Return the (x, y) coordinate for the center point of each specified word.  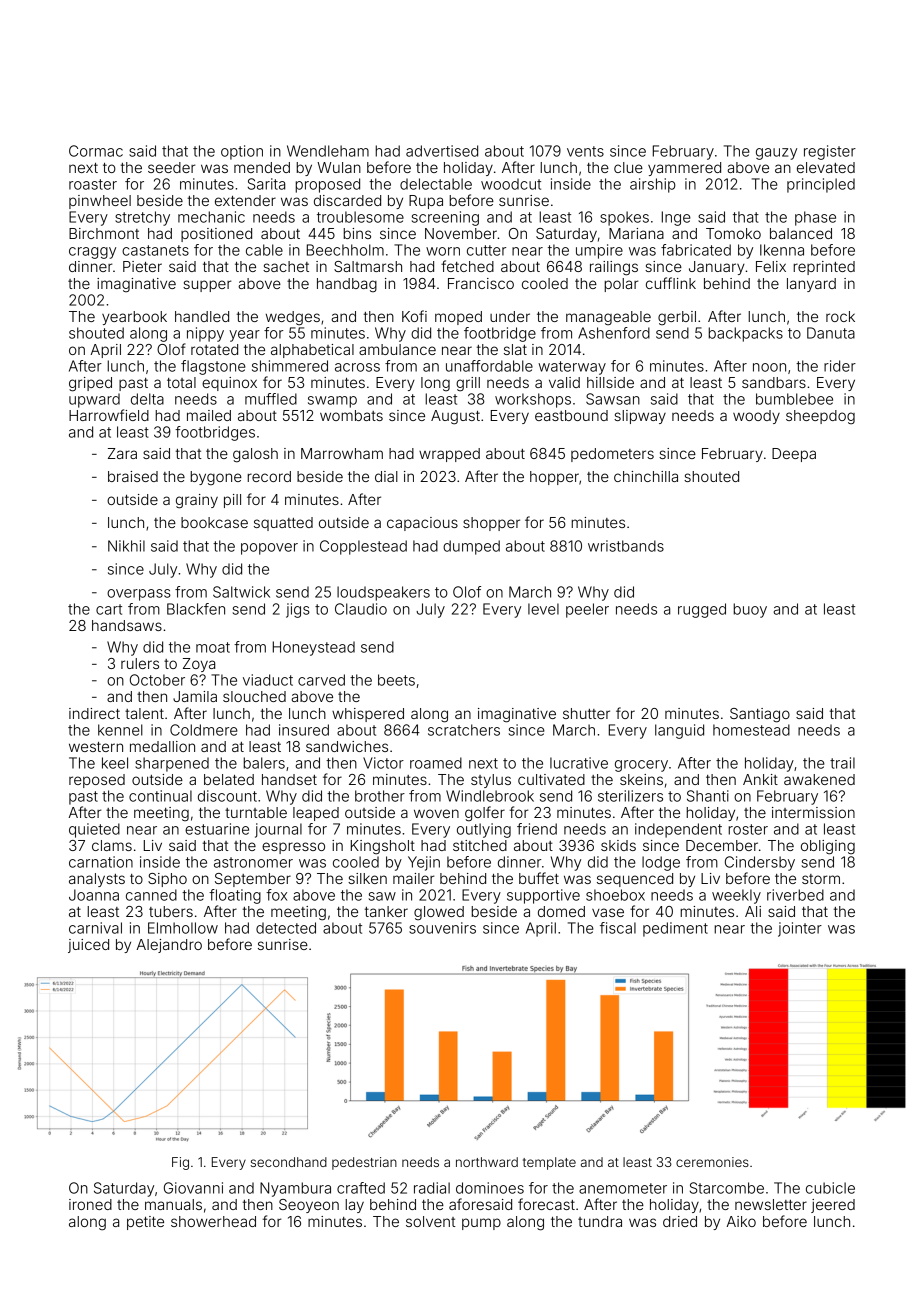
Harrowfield (109, 415)
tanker (386, 911)
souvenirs (442, 928)
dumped (471, 547)
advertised (442, 151)
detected (286, 928)
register (830, 152)
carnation (101, 862)
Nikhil (126, 546)
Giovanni (193, 1188)
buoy (750, 610)
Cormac (96, 151)
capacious (422, 524)
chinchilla (646, 476)
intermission (813, 812)
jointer (800, 929)
